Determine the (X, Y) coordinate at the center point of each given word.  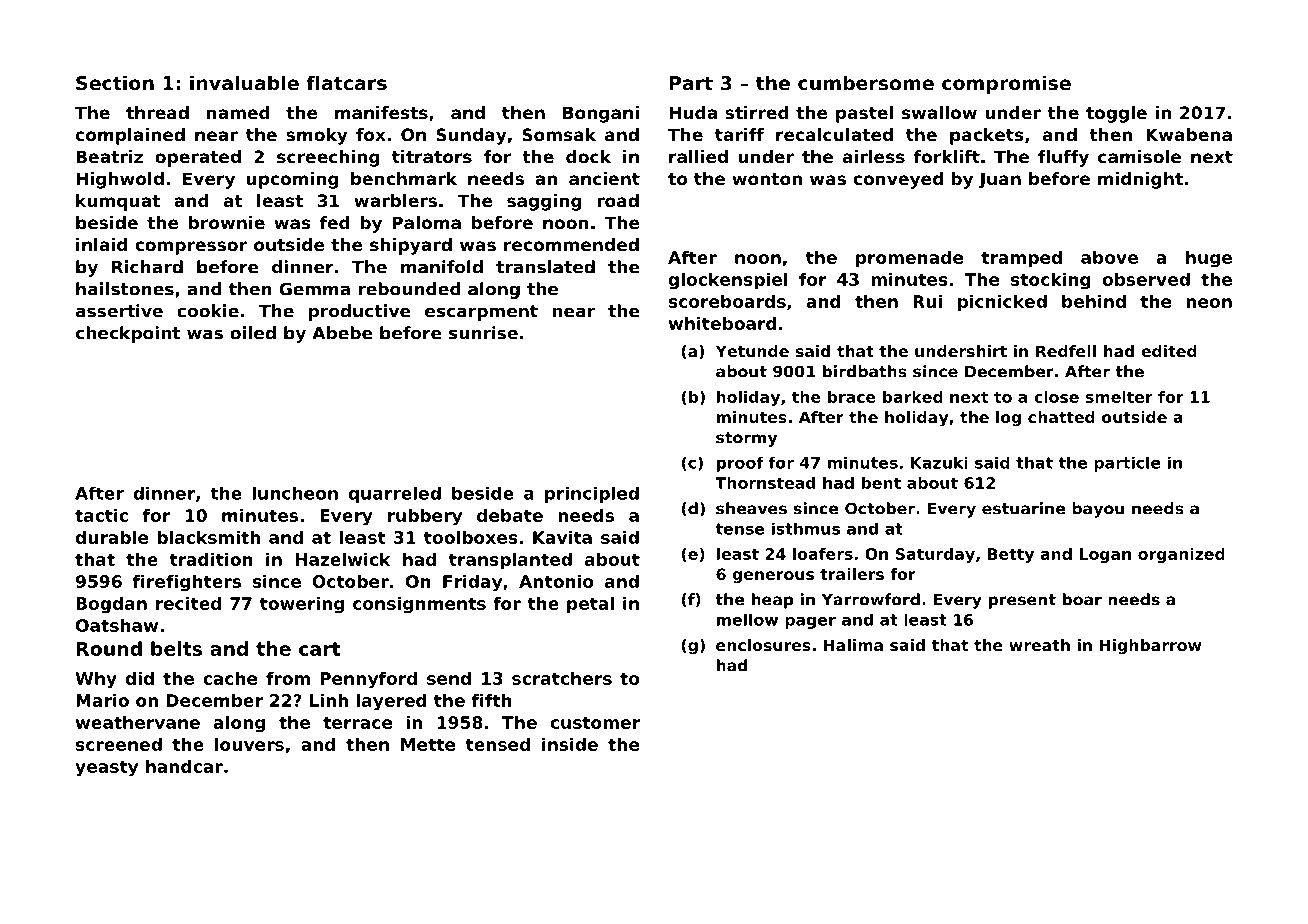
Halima (853, 645)
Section (115, 82)
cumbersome (866, 83)
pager (810, 622)
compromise (1006, 84)
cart (319, 649)
